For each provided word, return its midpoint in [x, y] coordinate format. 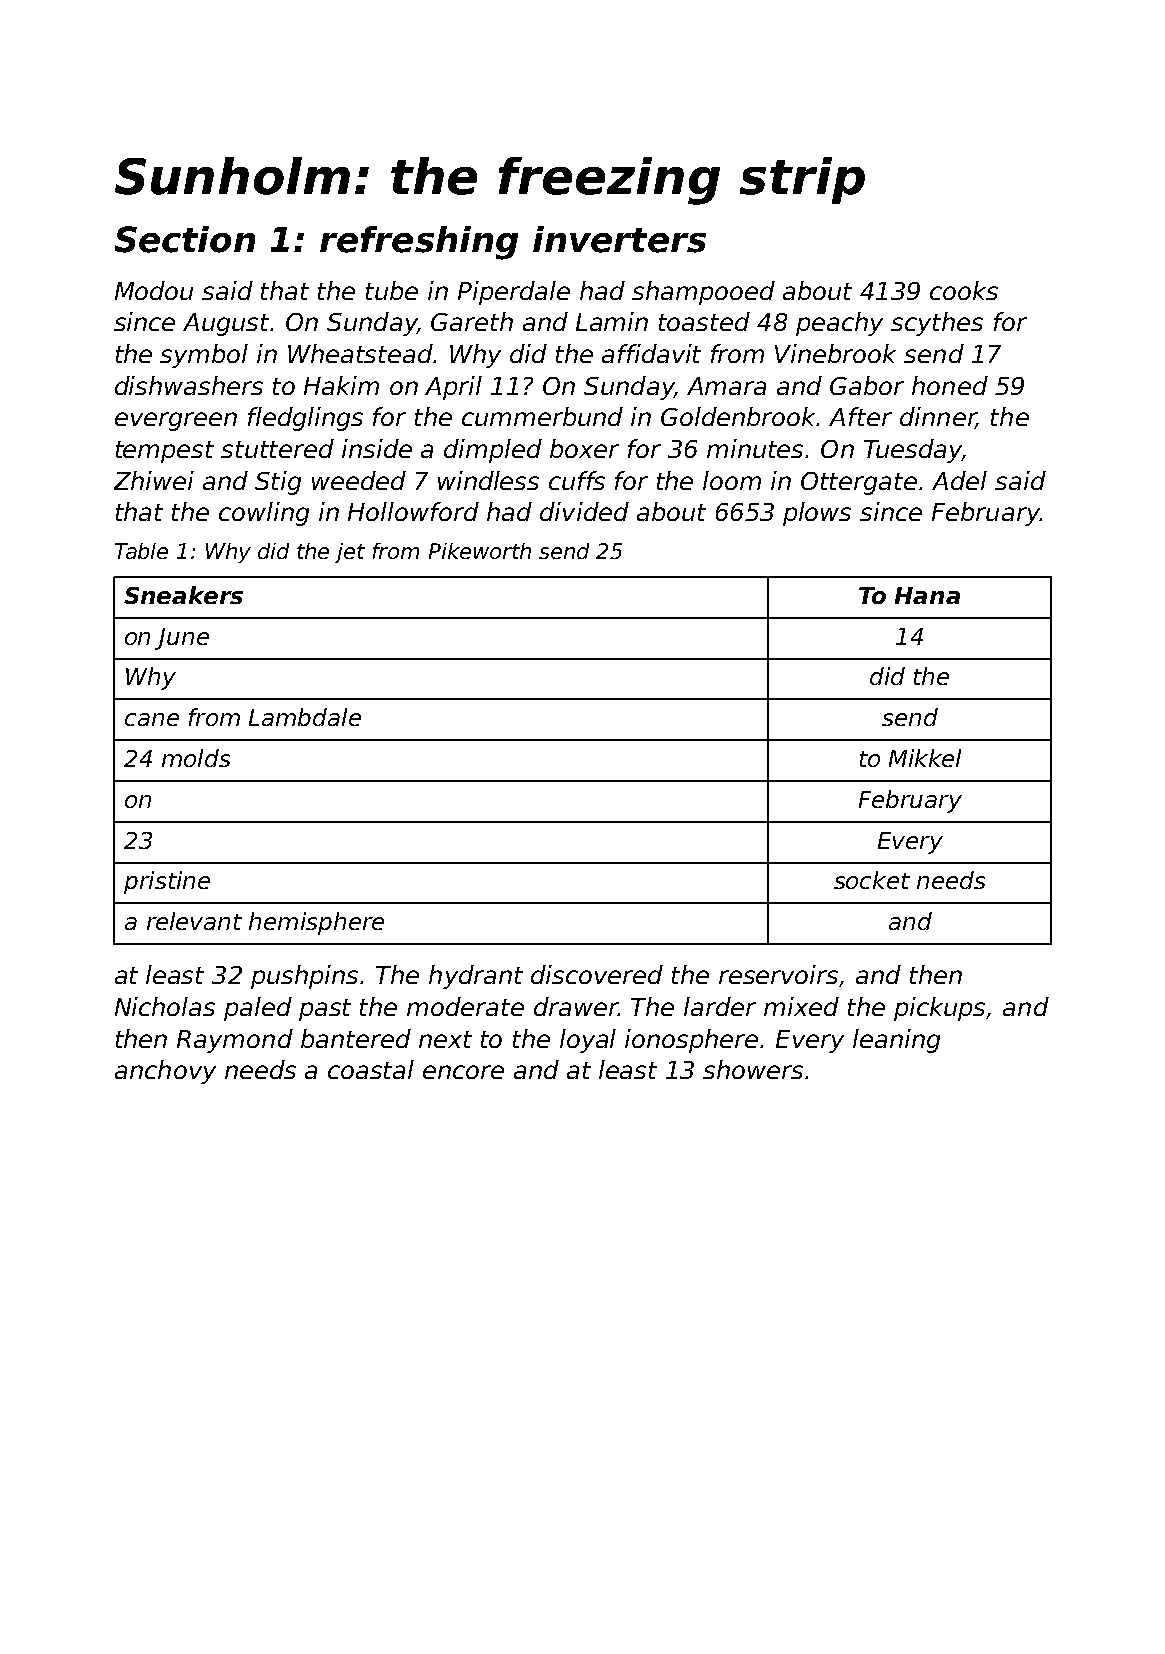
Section [185, 239]
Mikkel [925, 758]
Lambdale [305, 717]
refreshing [419, 243]
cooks [964, 290]
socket [872, 880]
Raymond [235, 1041]
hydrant [476, 977]
